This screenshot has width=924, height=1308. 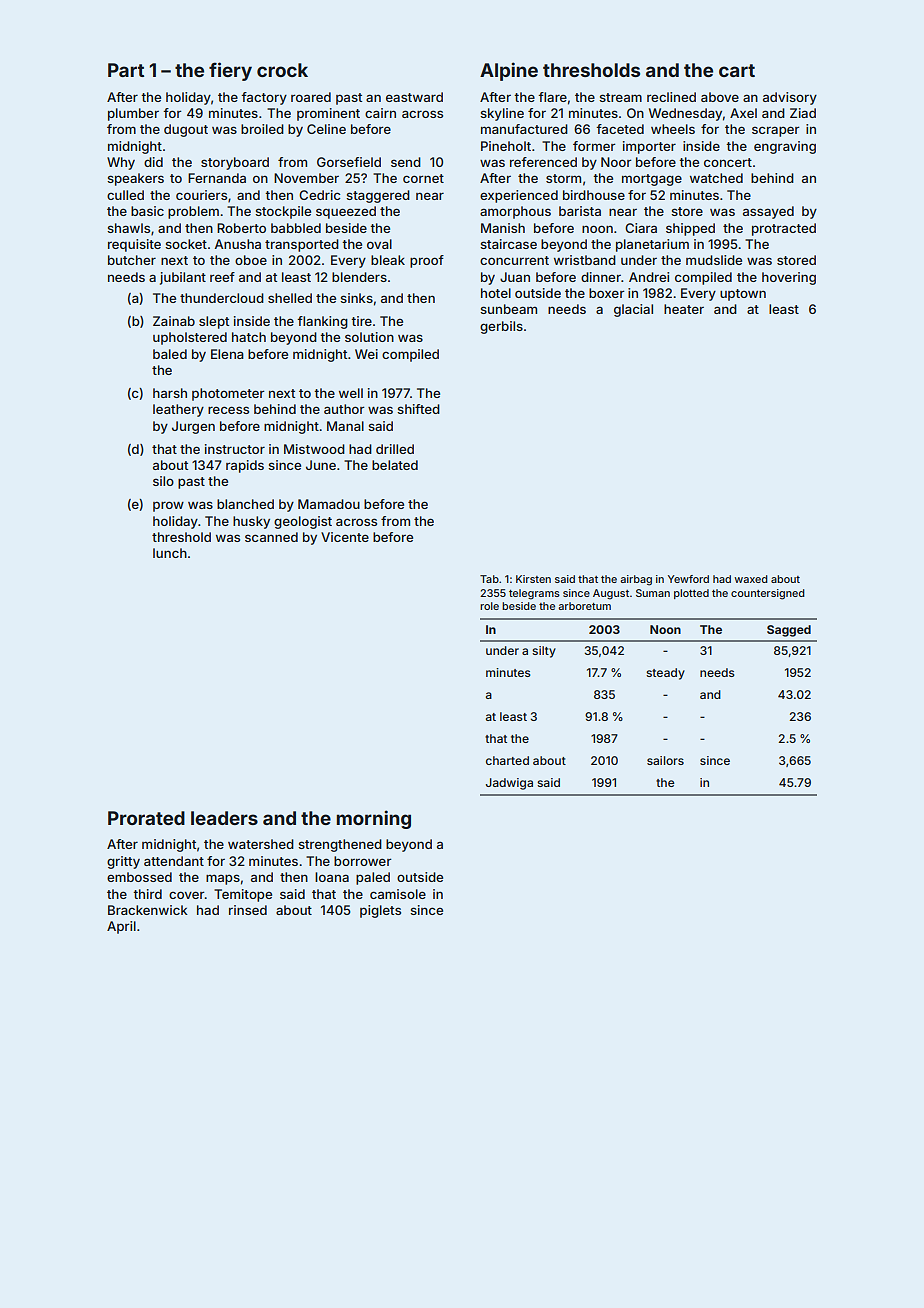 What do you see at coordinates (684, 309) in the screenshot?
I see `heater` at bounding box center [684, 309].
